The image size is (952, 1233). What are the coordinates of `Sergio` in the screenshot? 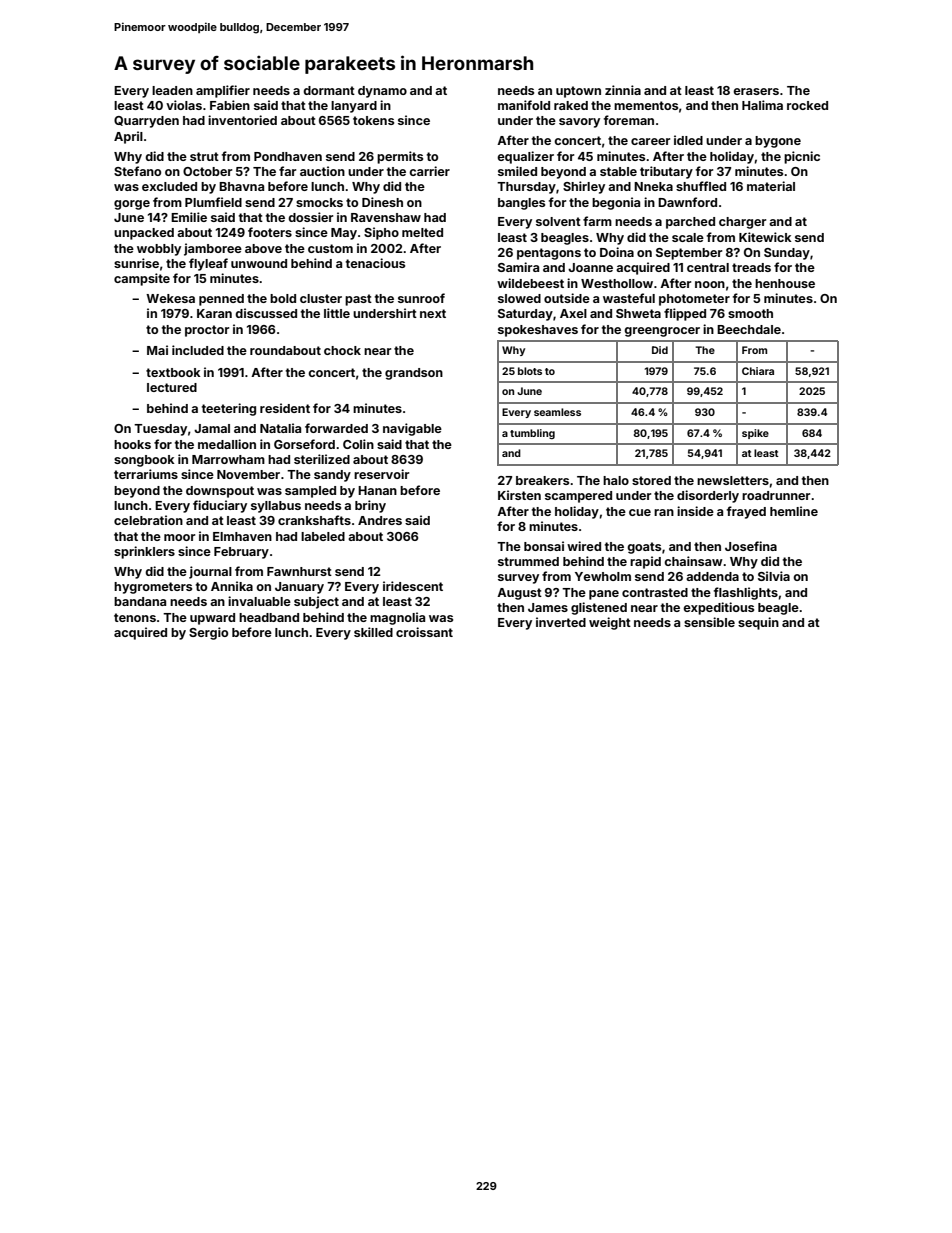 It's located at (208, 633).
